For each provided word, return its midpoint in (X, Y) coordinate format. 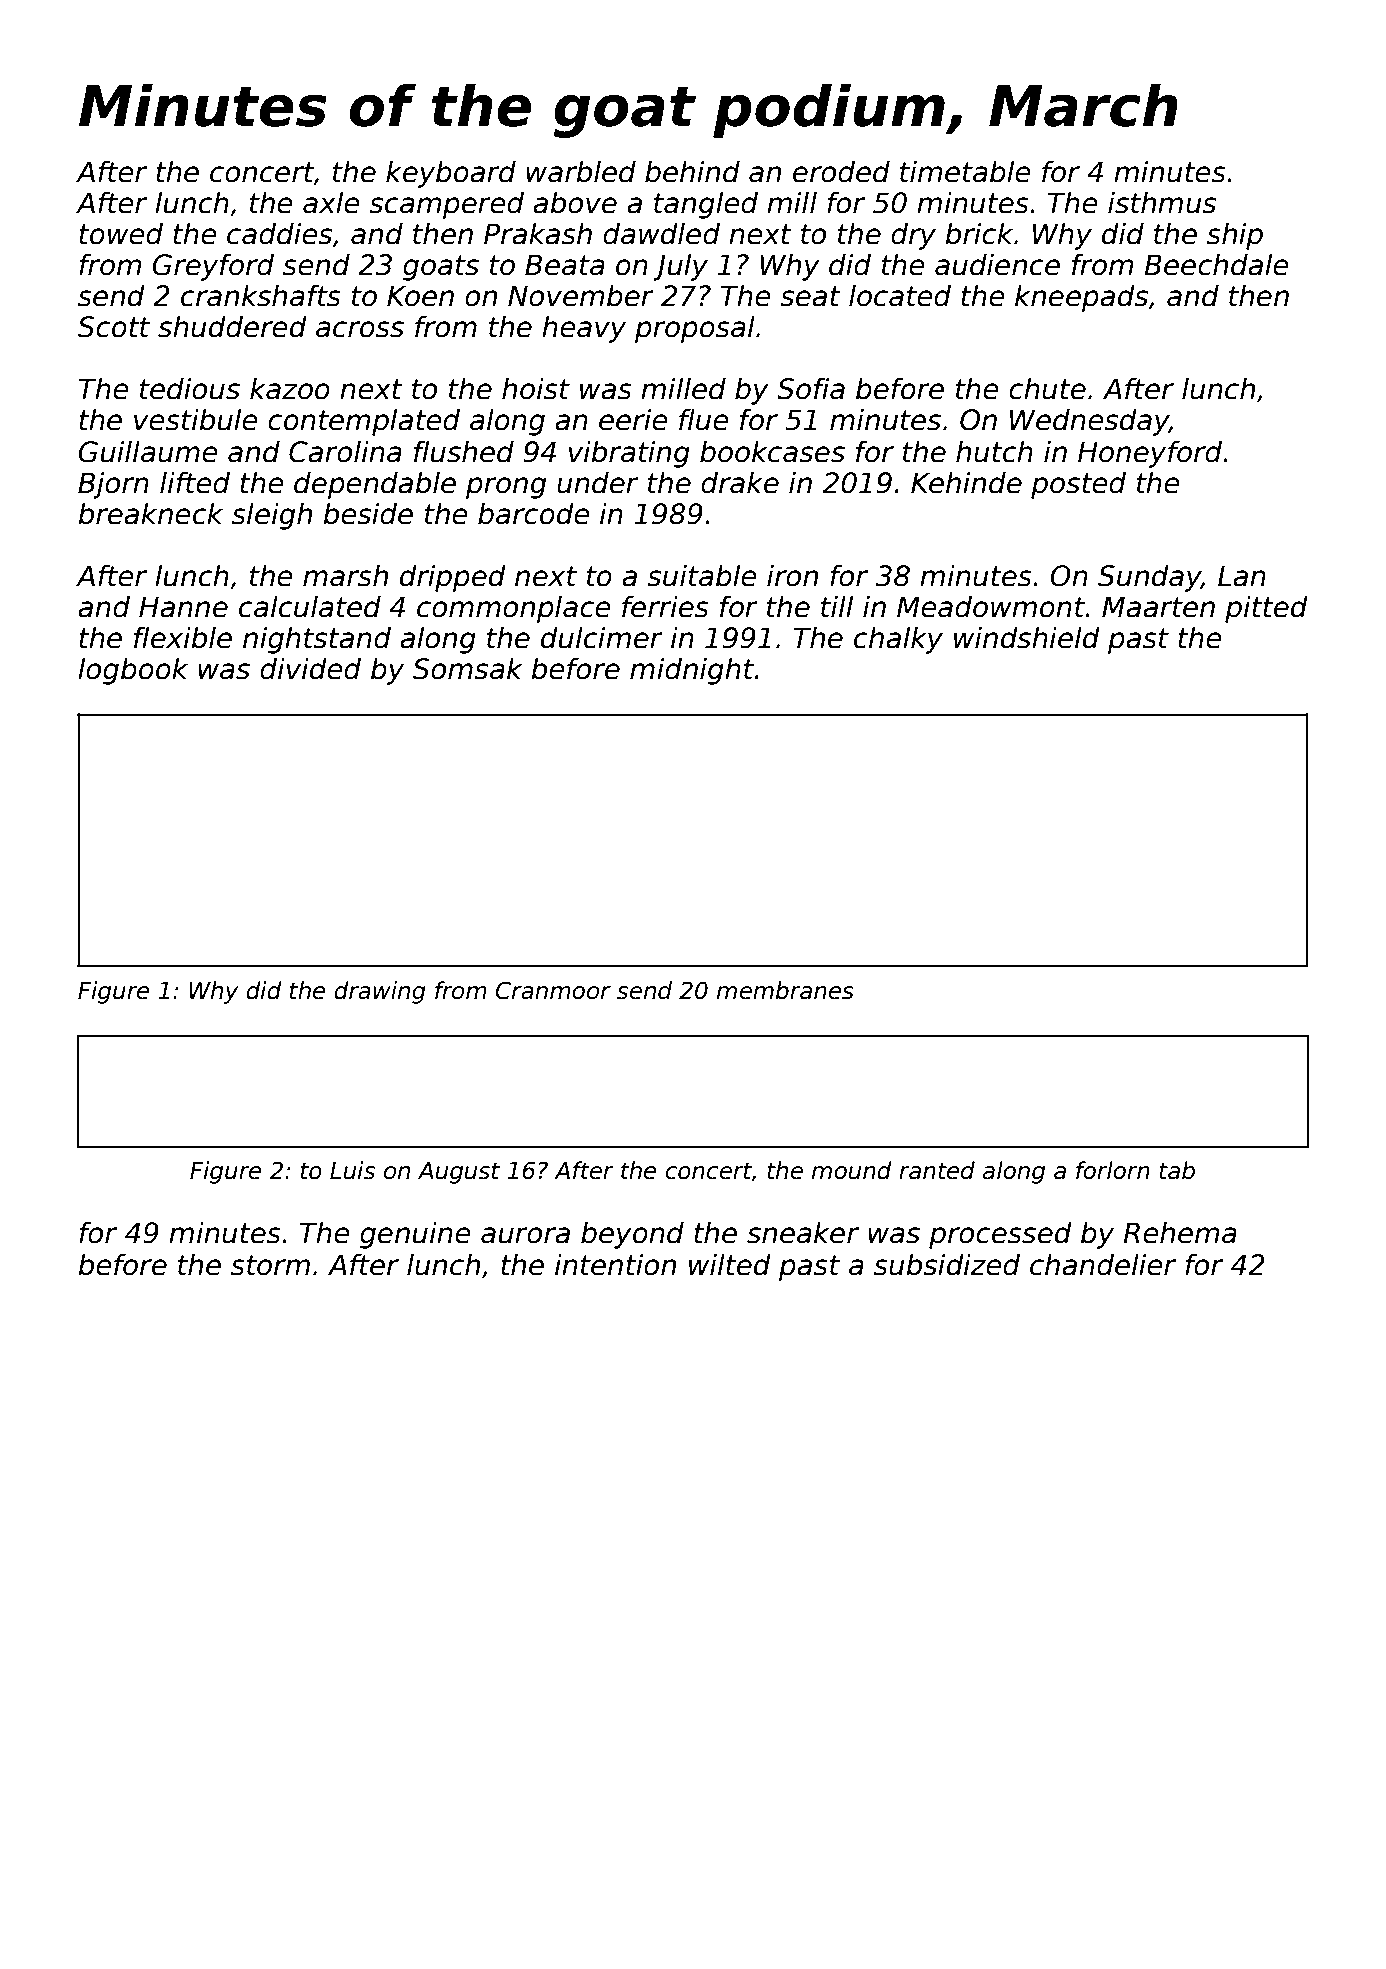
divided (310, 668)
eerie (633, 419)
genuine (415, 1235)
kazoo (290, 388)
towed (121, 233)
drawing (380, 992)
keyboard (451, 174)
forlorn (1113, 1170)
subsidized (947, 1264)
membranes (785, 990)
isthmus (1162, 202)
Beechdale (1216, 264)
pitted (1266, 609)
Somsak (468, 668)
